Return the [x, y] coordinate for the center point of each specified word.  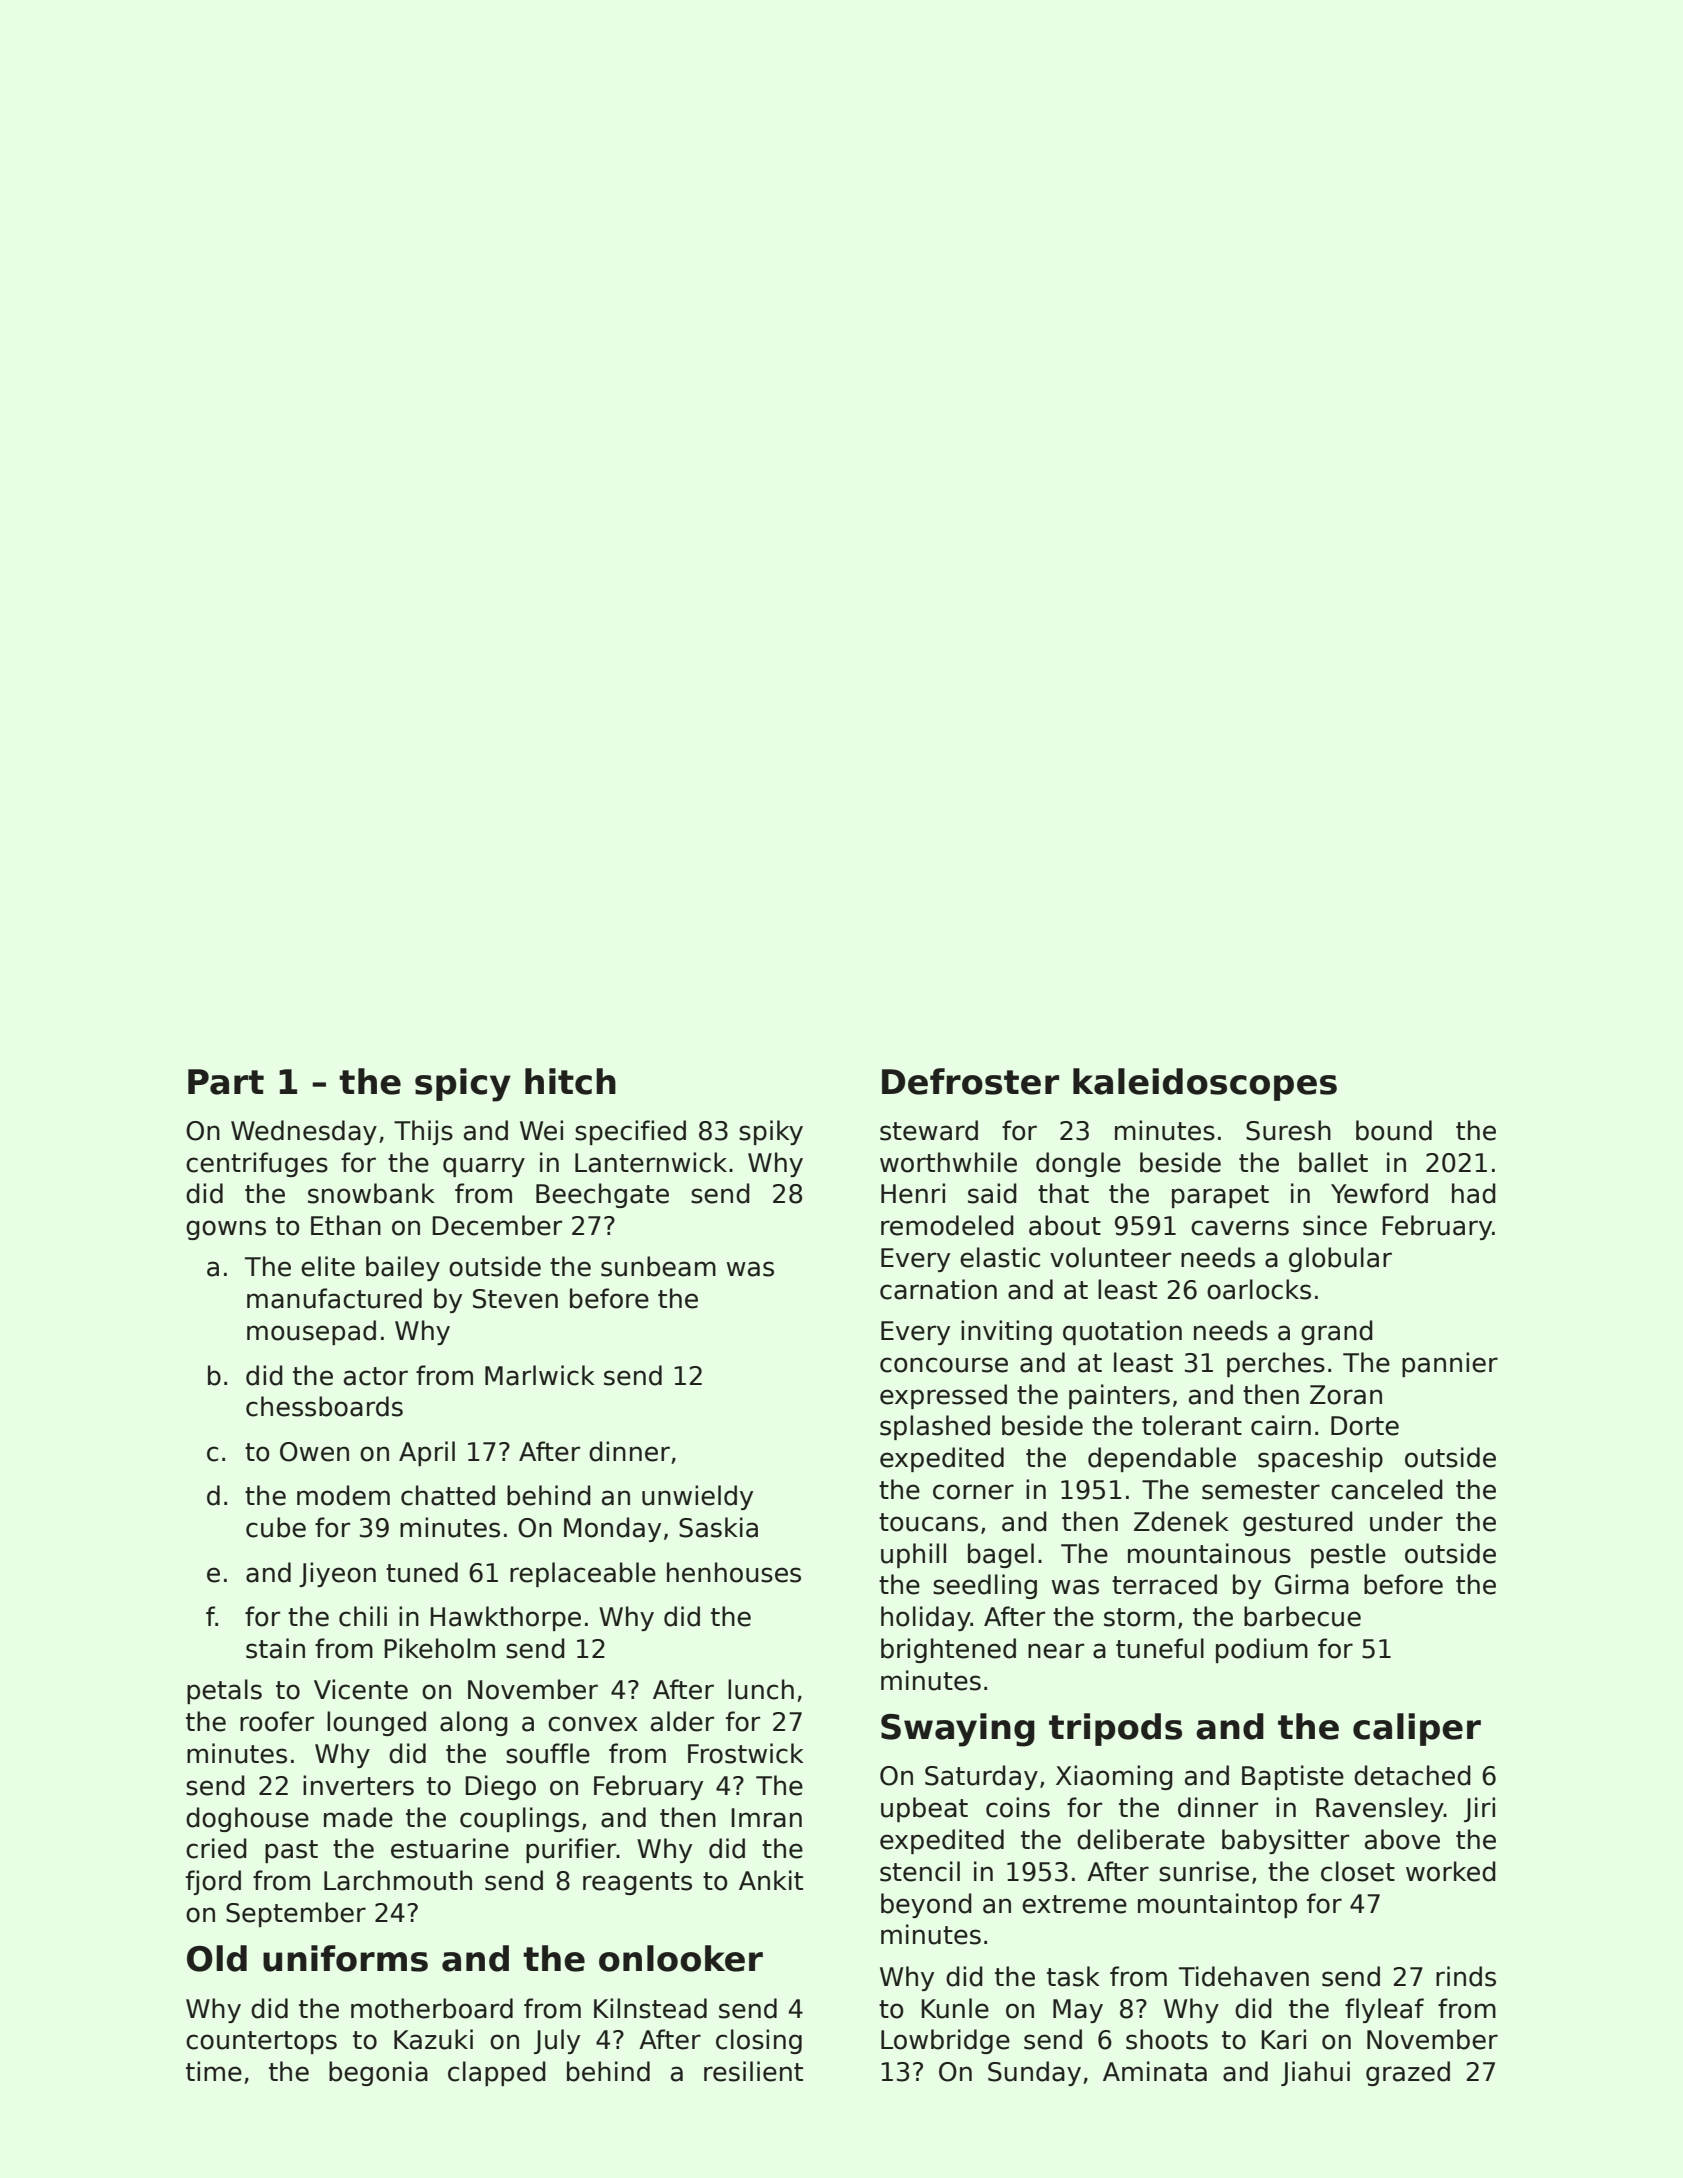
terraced [1164, 1584]
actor [376, 1376]
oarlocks [1259, 1289]
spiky [771, 1132]
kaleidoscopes [1205, 1084]
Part [226, 1082]
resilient [753, 2071]
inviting [1006, 1332]
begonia [378, 2073]
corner [973, 1492]
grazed [1408, 2073]
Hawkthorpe [505, 1618]
